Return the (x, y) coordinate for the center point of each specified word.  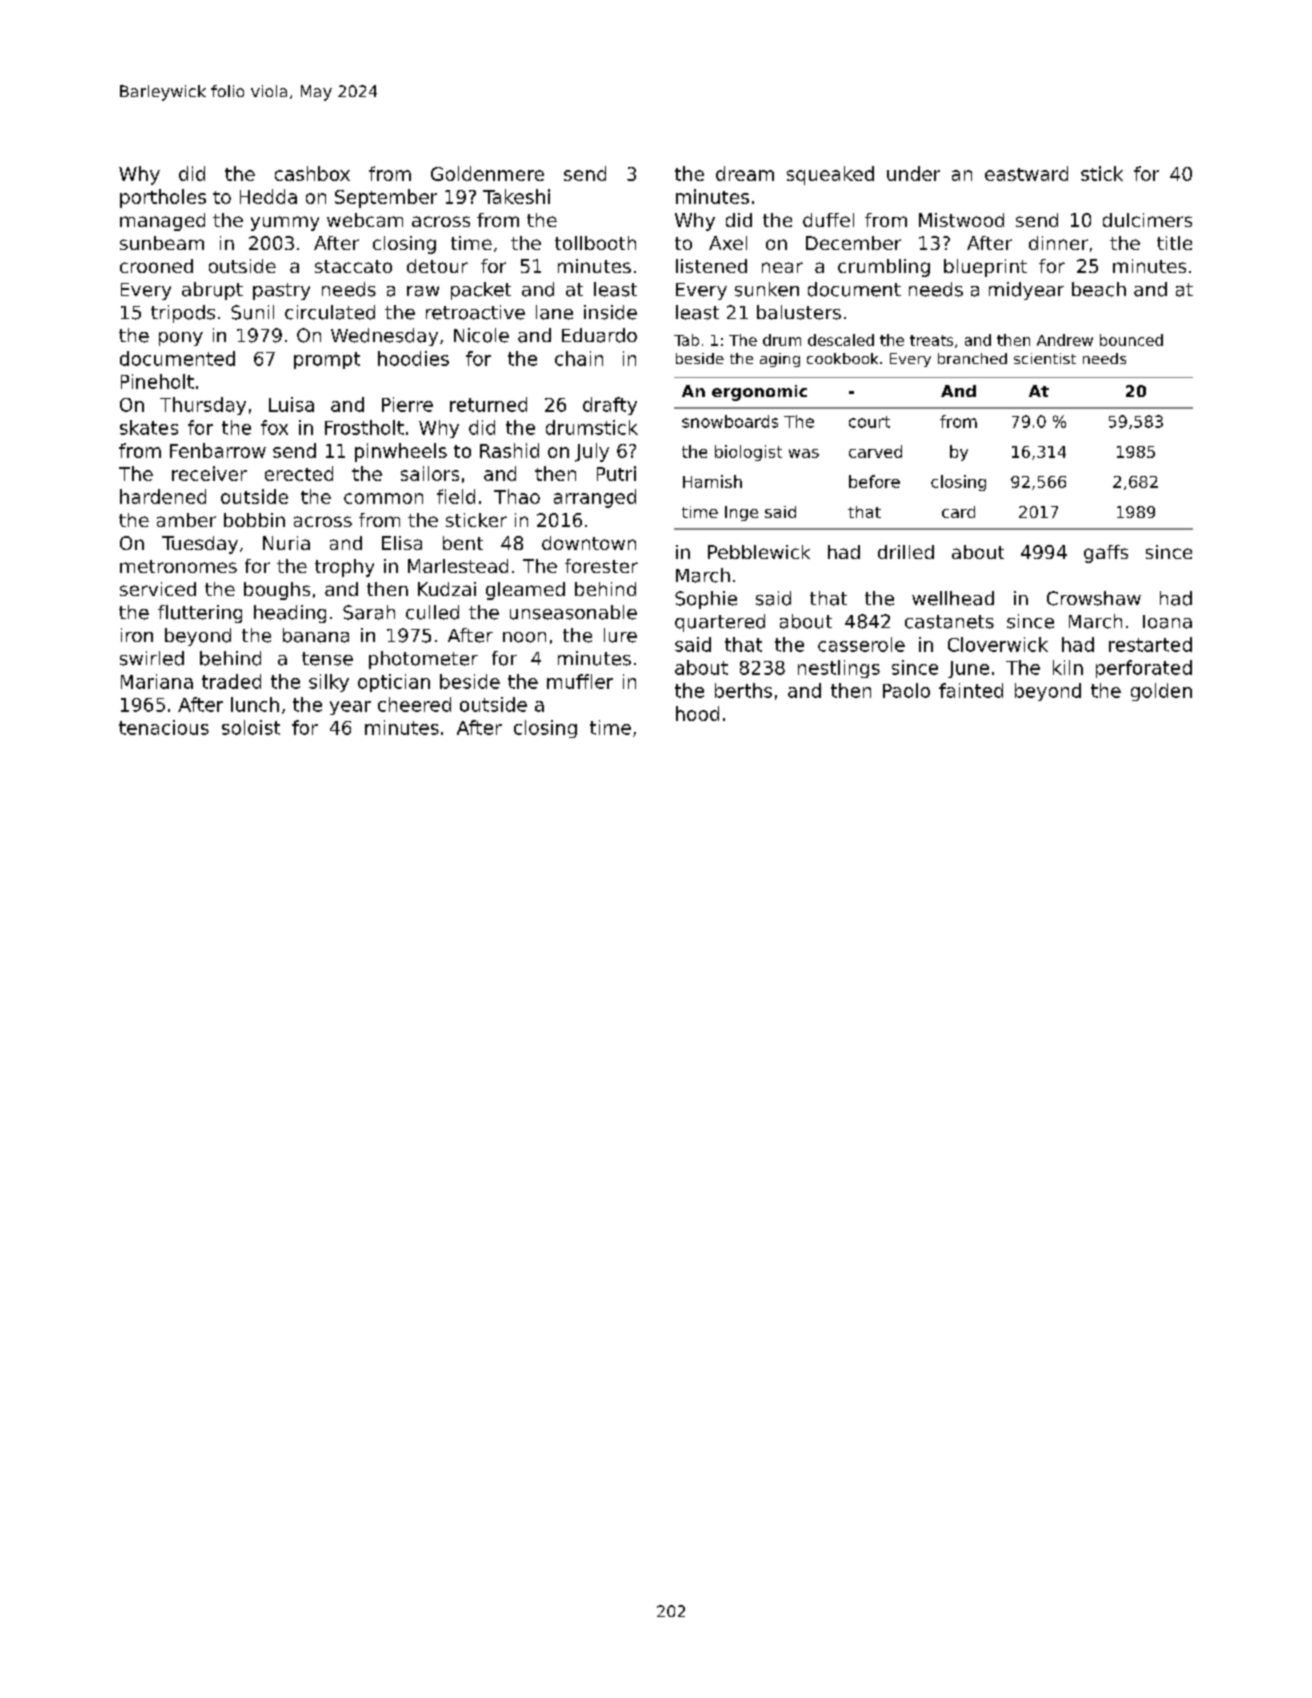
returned (488, 404)
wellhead (953, 598)
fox (274, 427)
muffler (580, 681)
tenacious (164, 727)
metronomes (178, 566)
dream (745, 173)
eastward (1026, 173)
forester (601, 566)
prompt (327, 360)
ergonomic (759, 393)
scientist (1045, 358)
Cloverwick (998, 644)
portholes (163, 198)
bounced (1131, 340)
